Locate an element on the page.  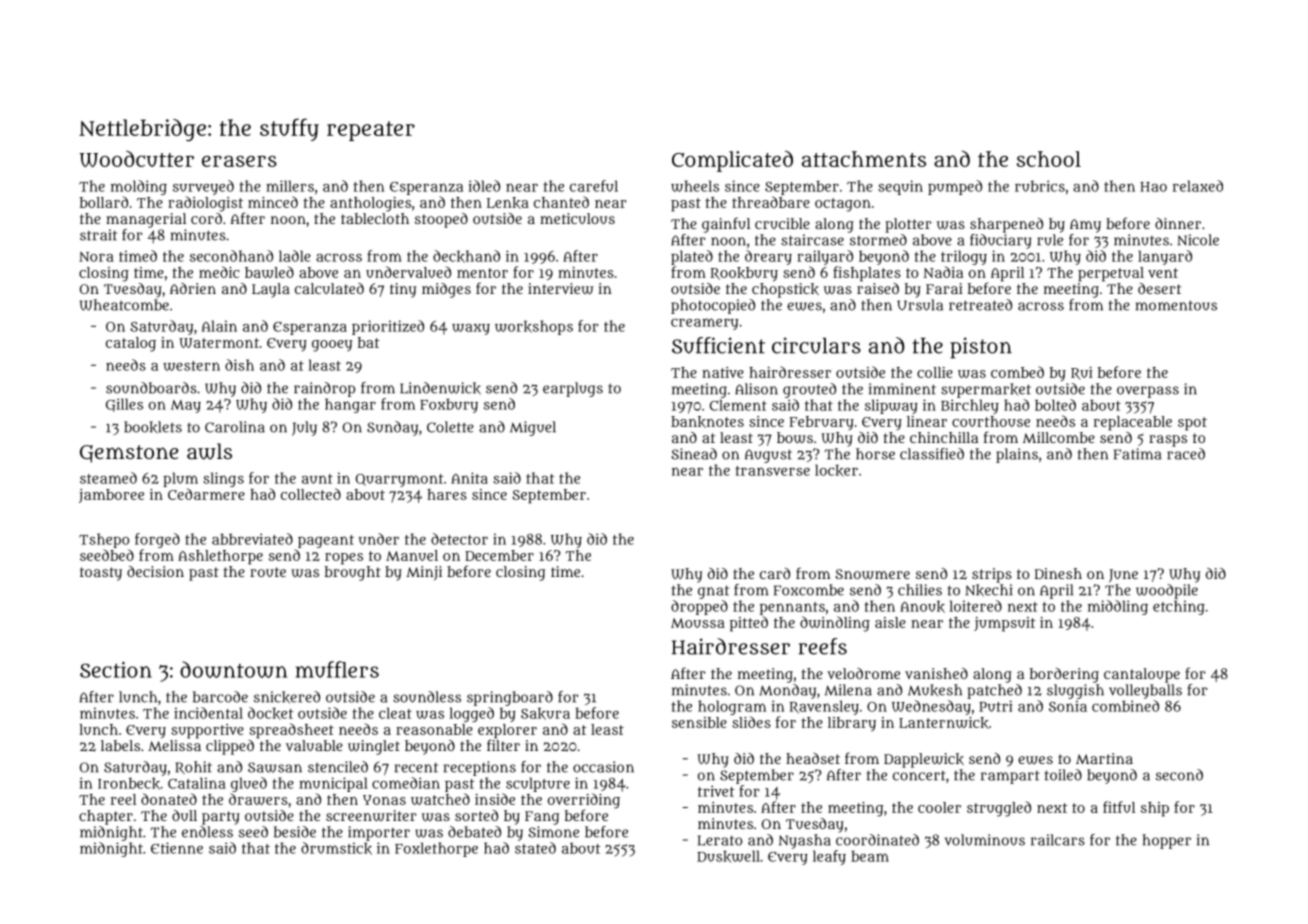
snickered is located at coordinates (287, 697).
